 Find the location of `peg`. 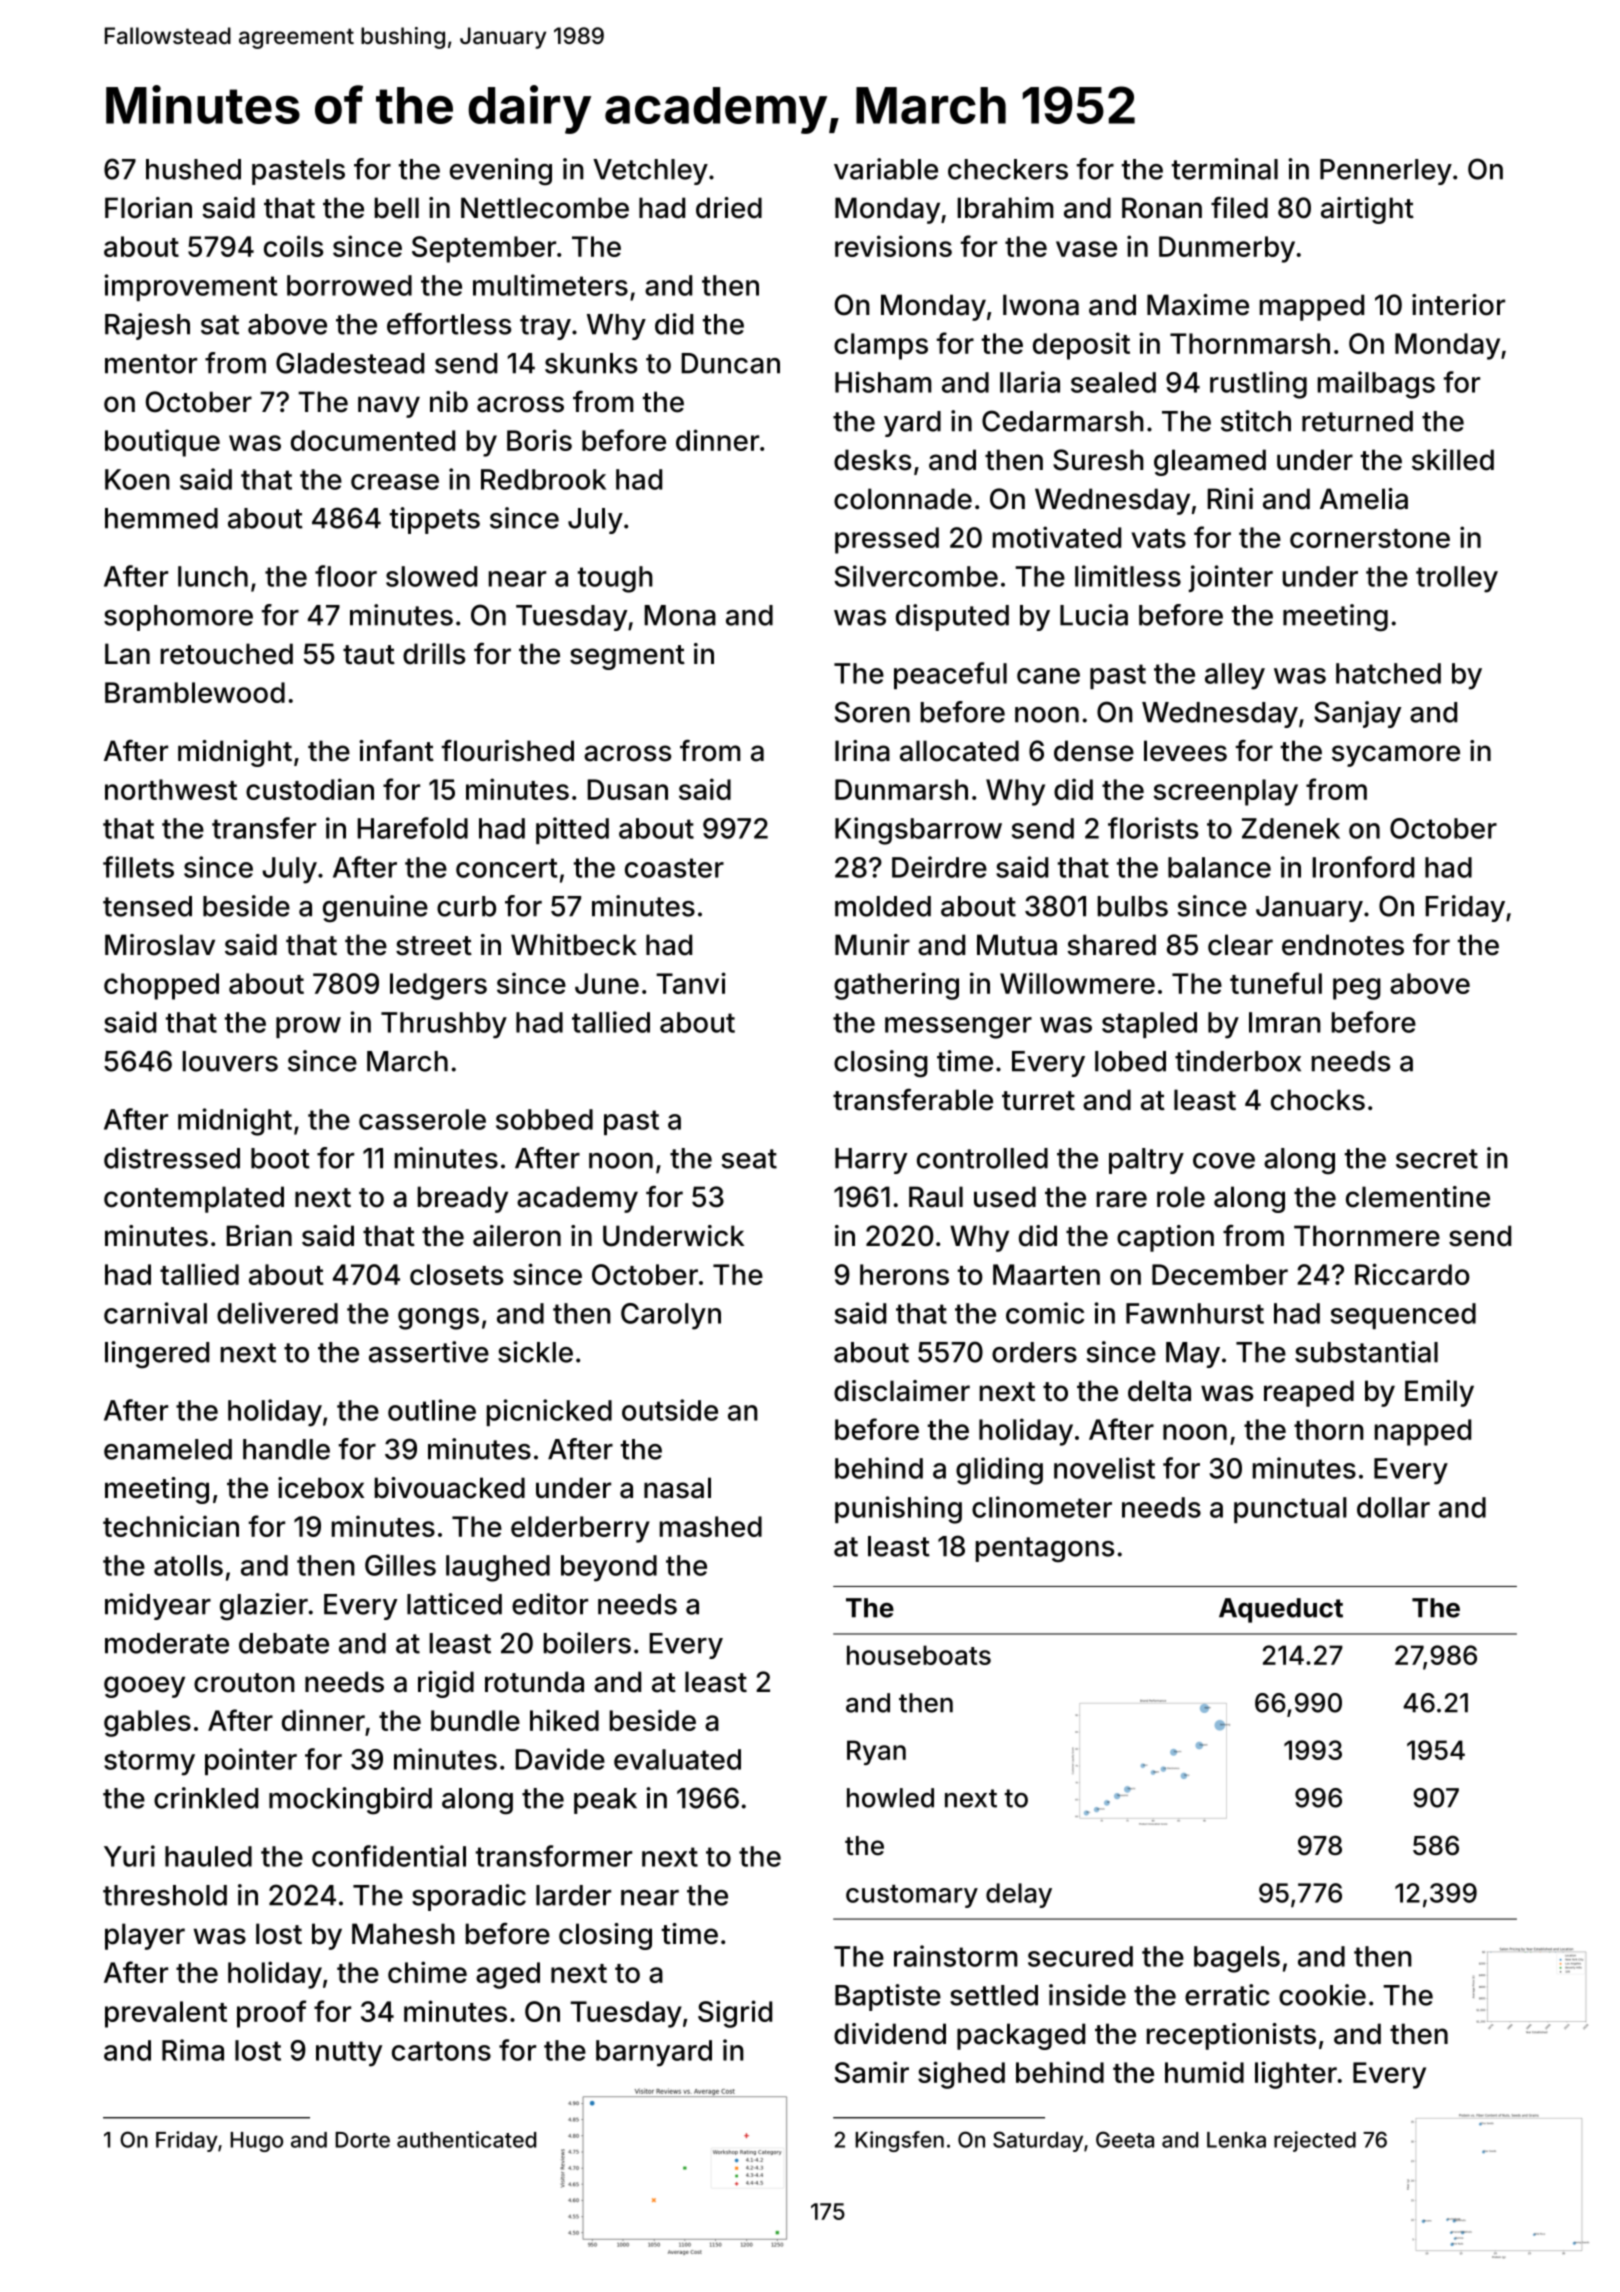

peg is located at coordinates (1357, 989).
